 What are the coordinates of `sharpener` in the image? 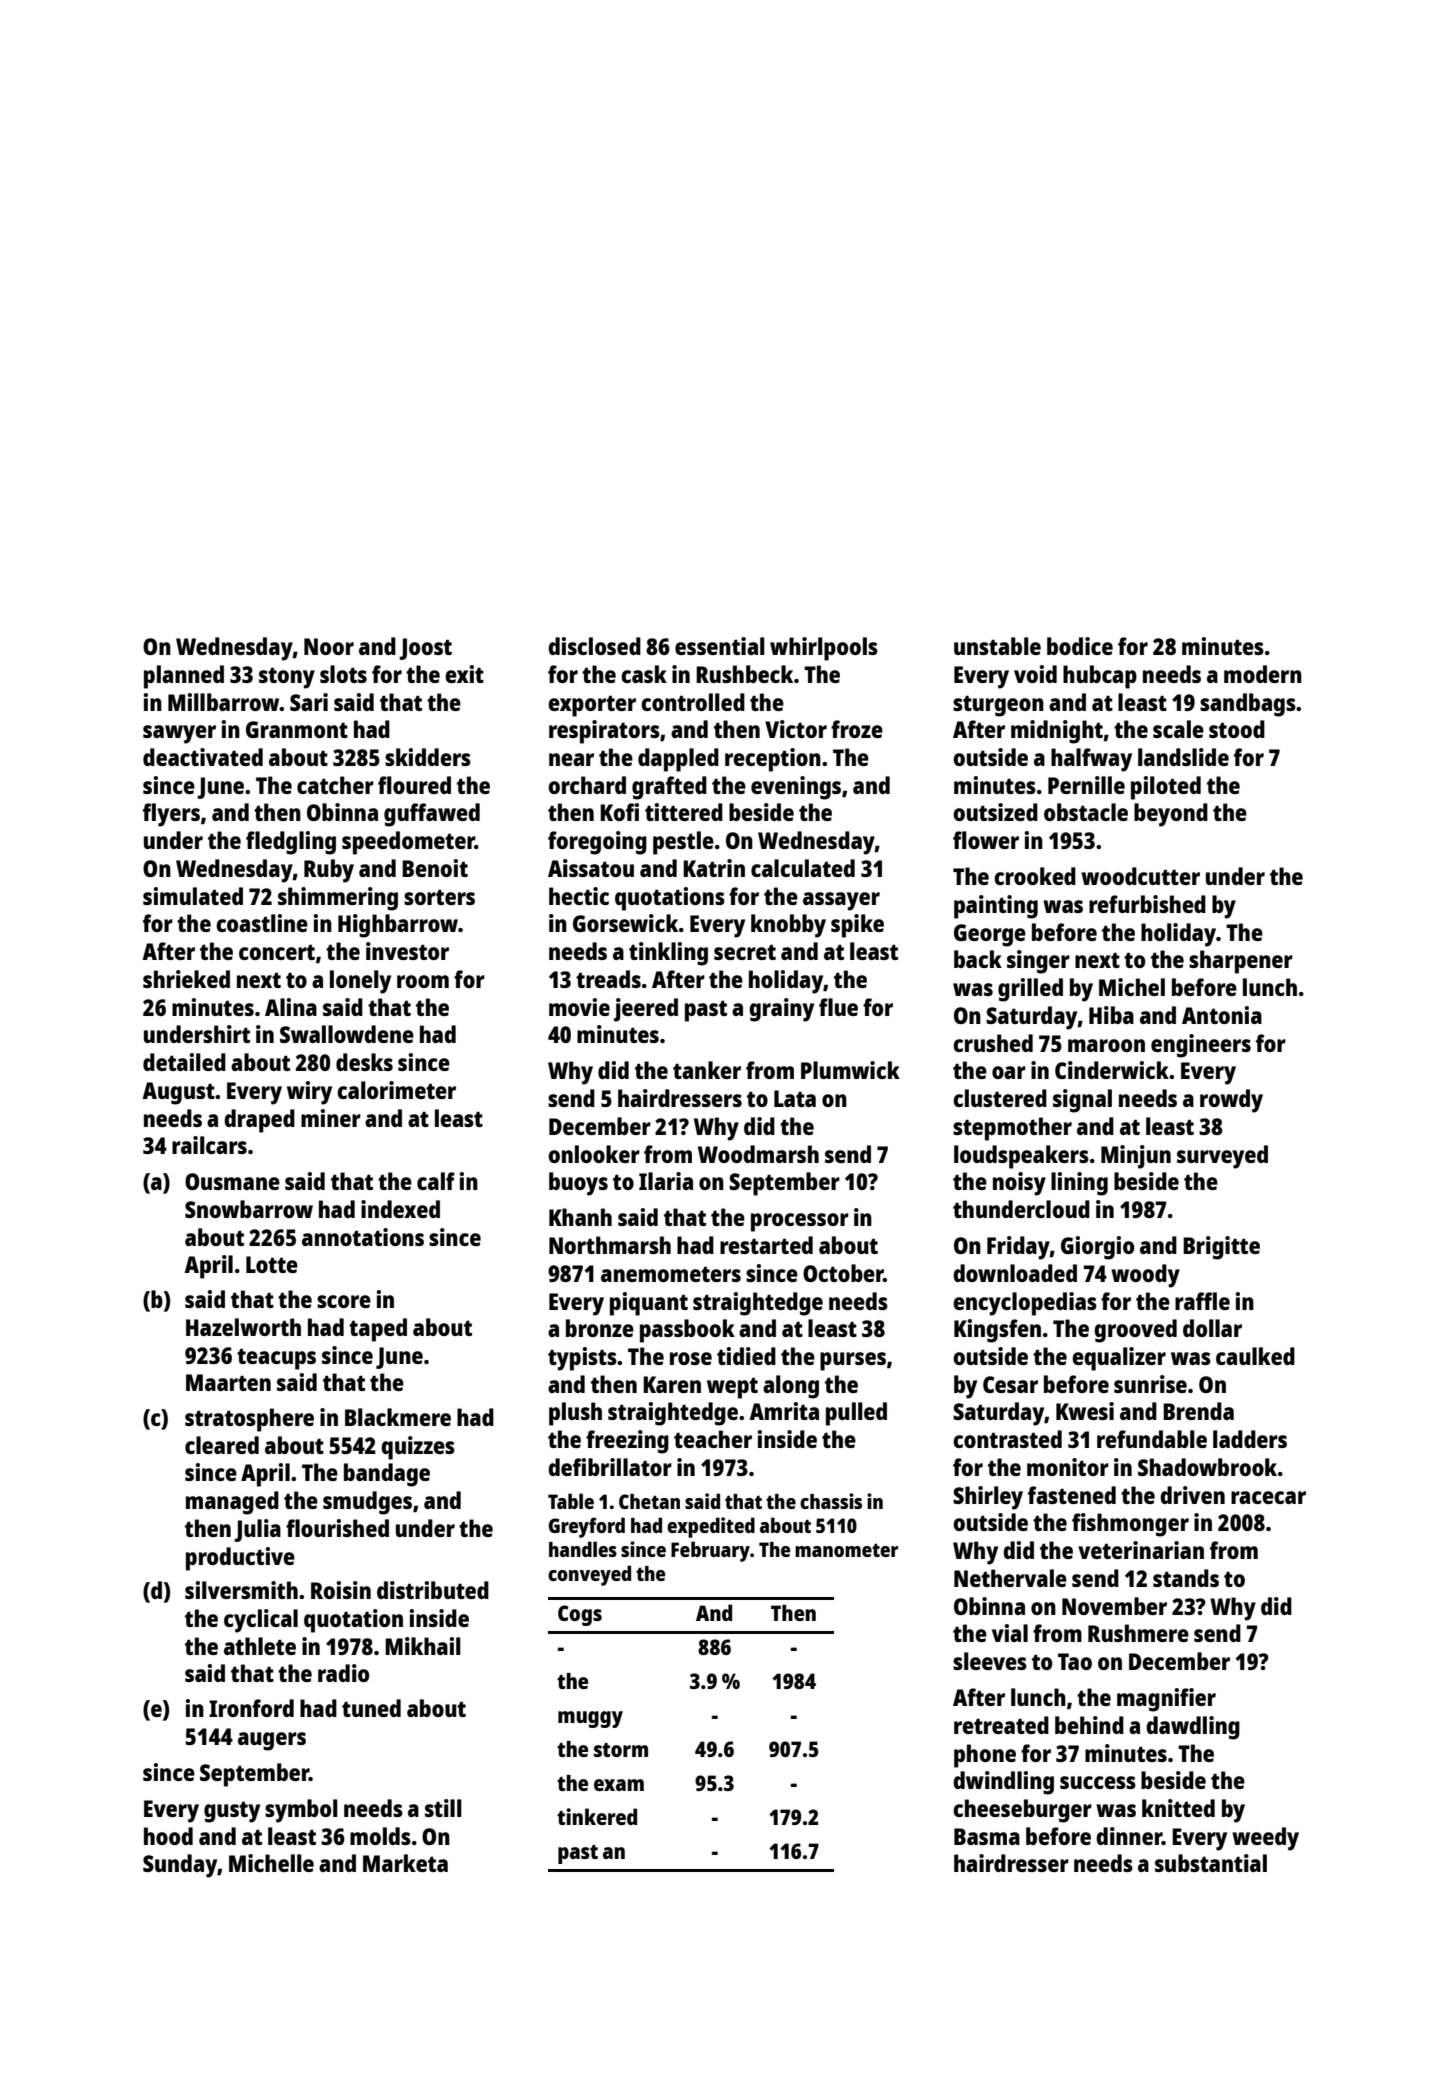 It's located at (1241, 962).
